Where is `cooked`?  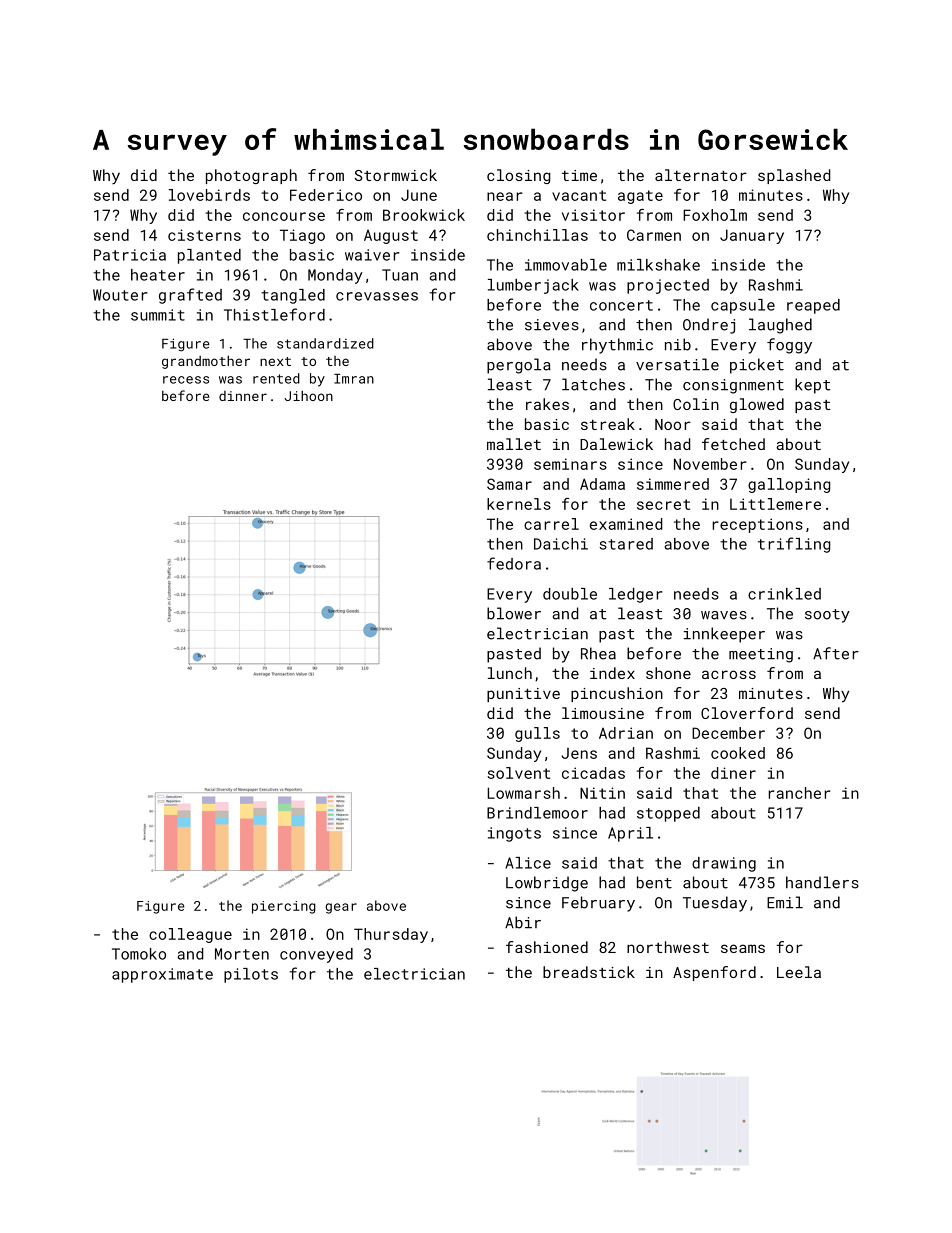 cooked is located at coordinates (738, 753).
